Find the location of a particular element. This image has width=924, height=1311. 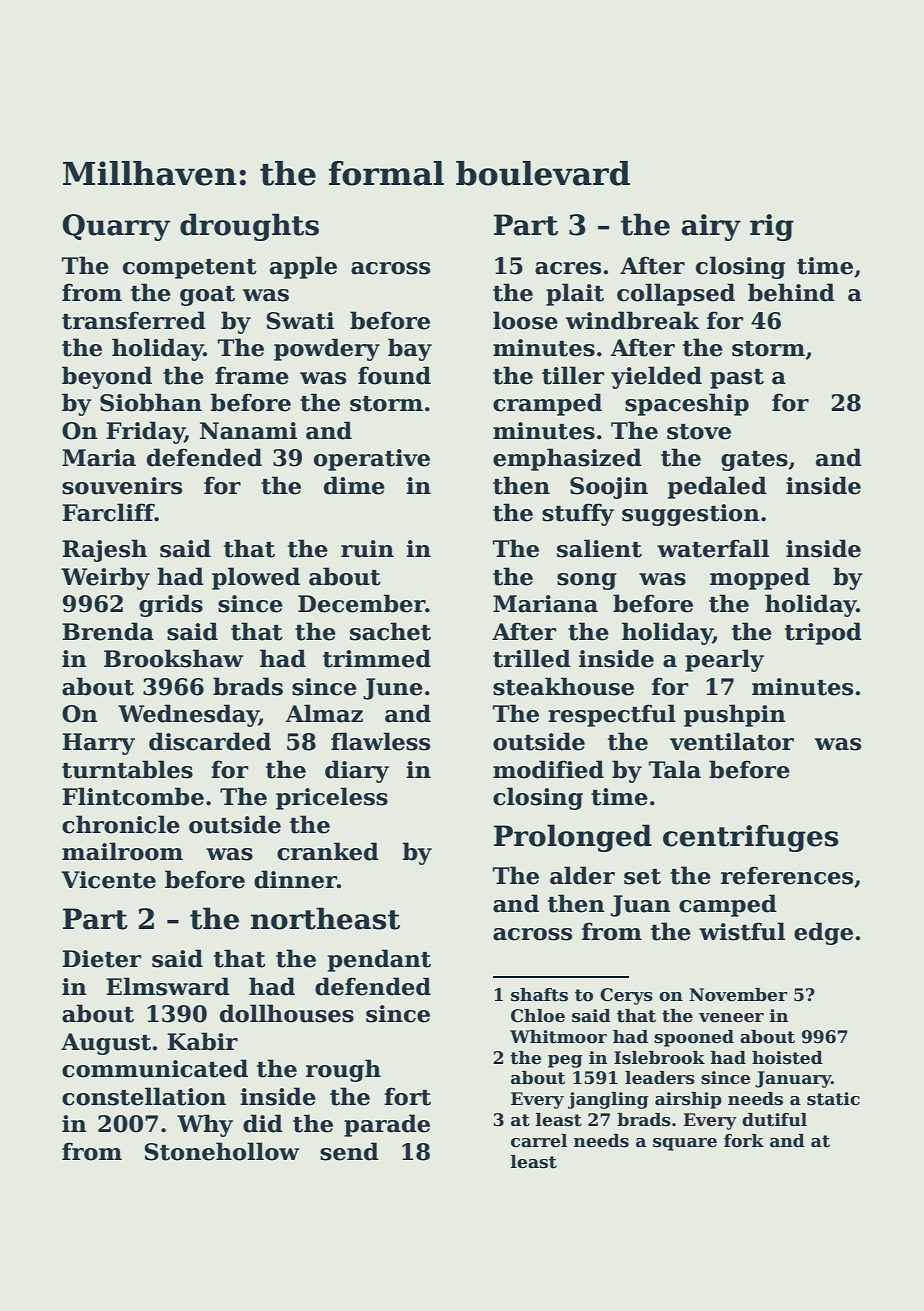

sachet is located at coordinates (390, 631).
